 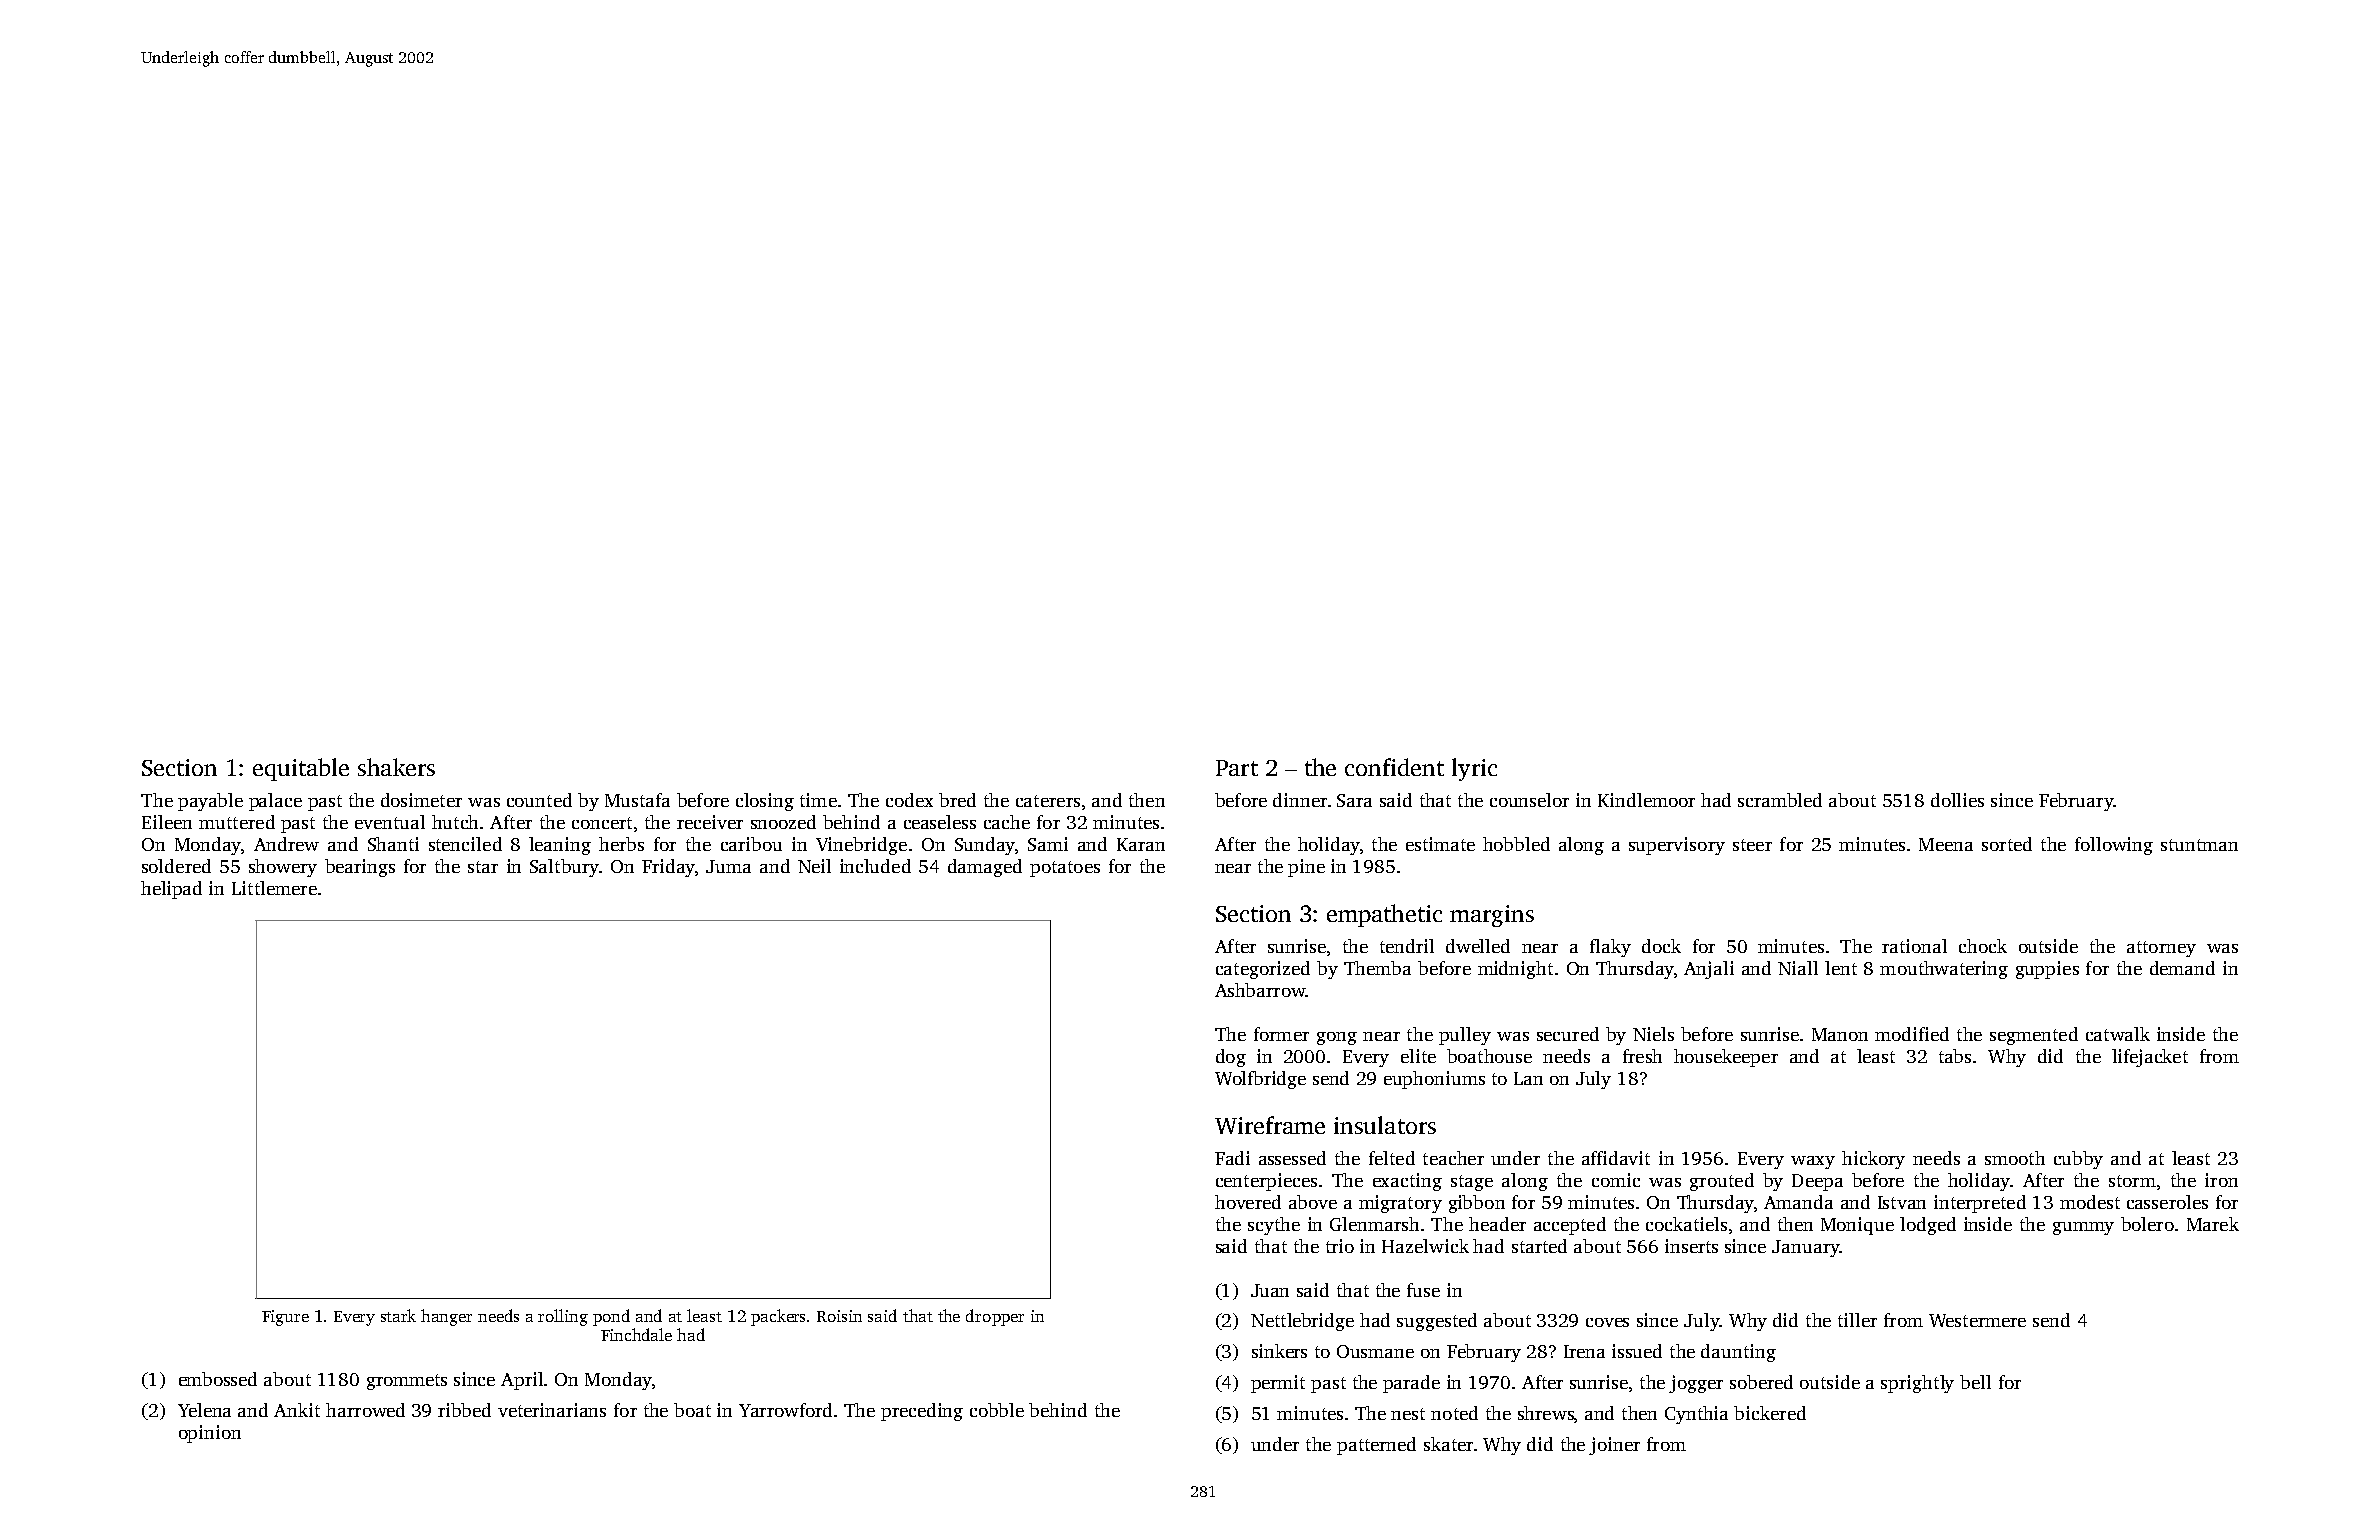 I want to click on guppies, so click(x=2047, y=970).
